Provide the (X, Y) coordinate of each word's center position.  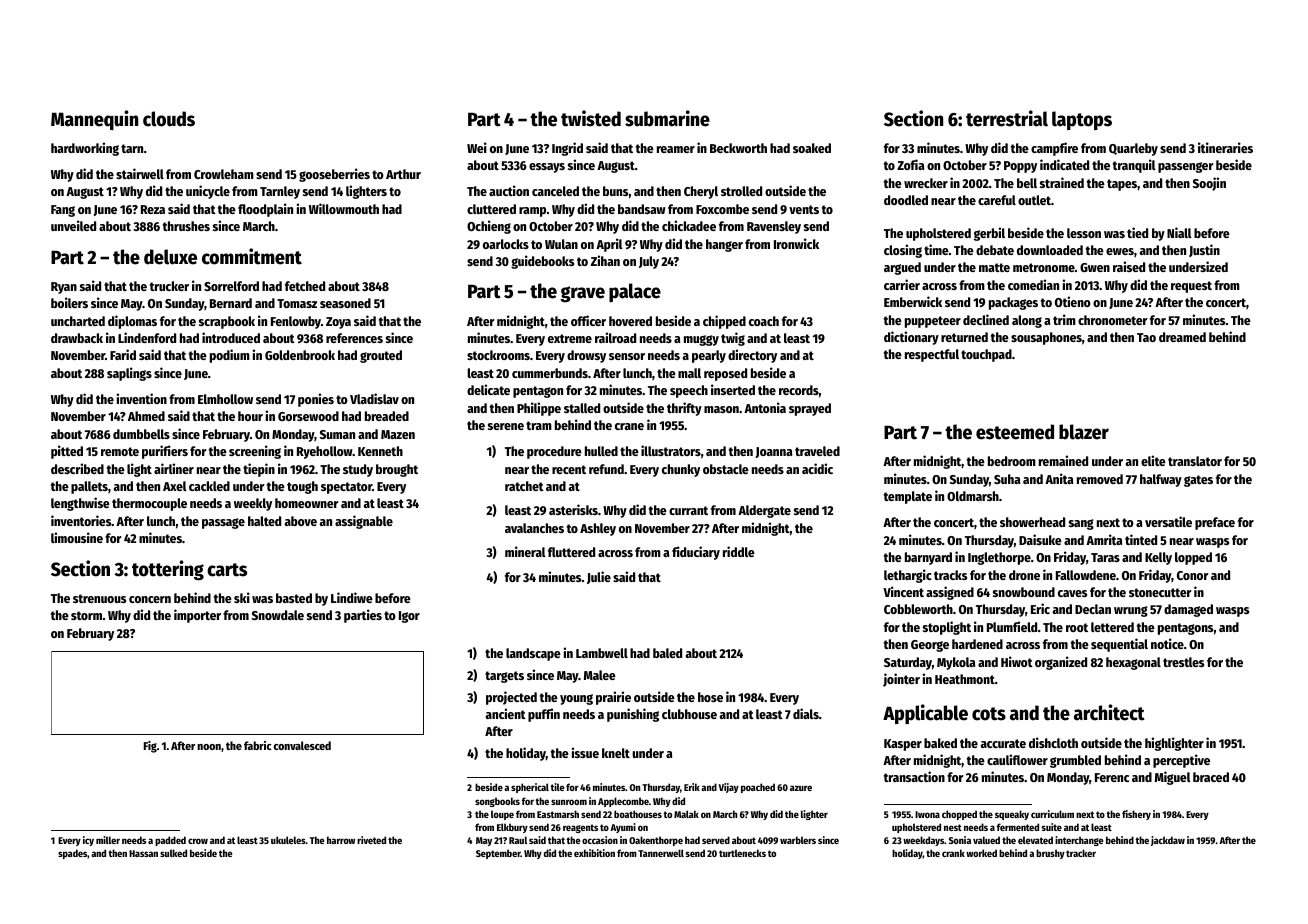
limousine (77, 537)
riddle (739, 551)
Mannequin (94, 120)
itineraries (1225, 147)
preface (1215, 523)
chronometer (1113, 320)
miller (108, 840)
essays (547, 168)
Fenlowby (296, 322)
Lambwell (602, 653)
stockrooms (498, 355)
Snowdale (278, 615)
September (498, 854)
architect (1109, 712)
